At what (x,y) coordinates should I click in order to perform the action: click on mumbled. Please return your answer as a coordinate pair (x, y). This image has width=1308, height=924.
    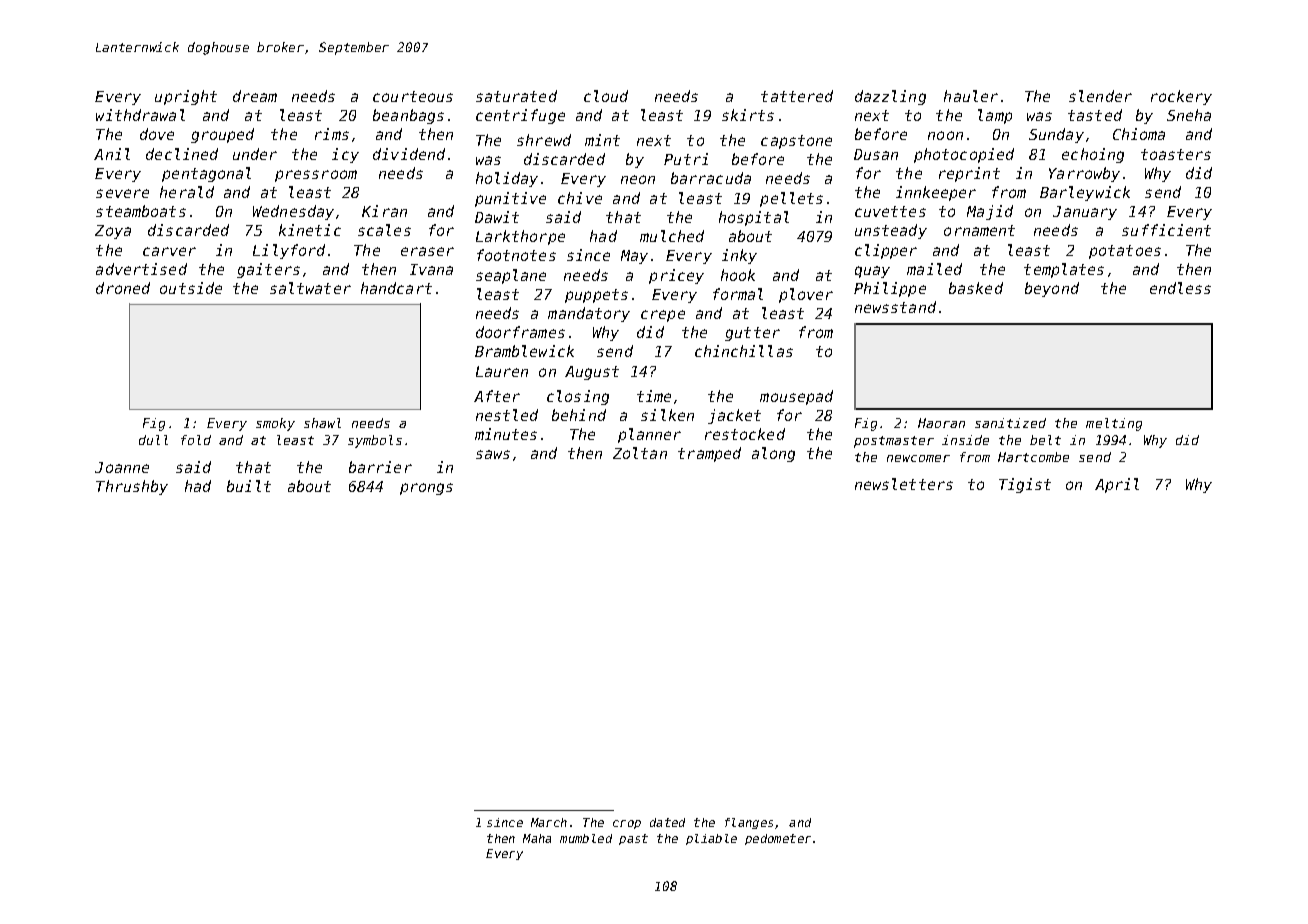
    Looking at the image, I should click on (586, 838).
